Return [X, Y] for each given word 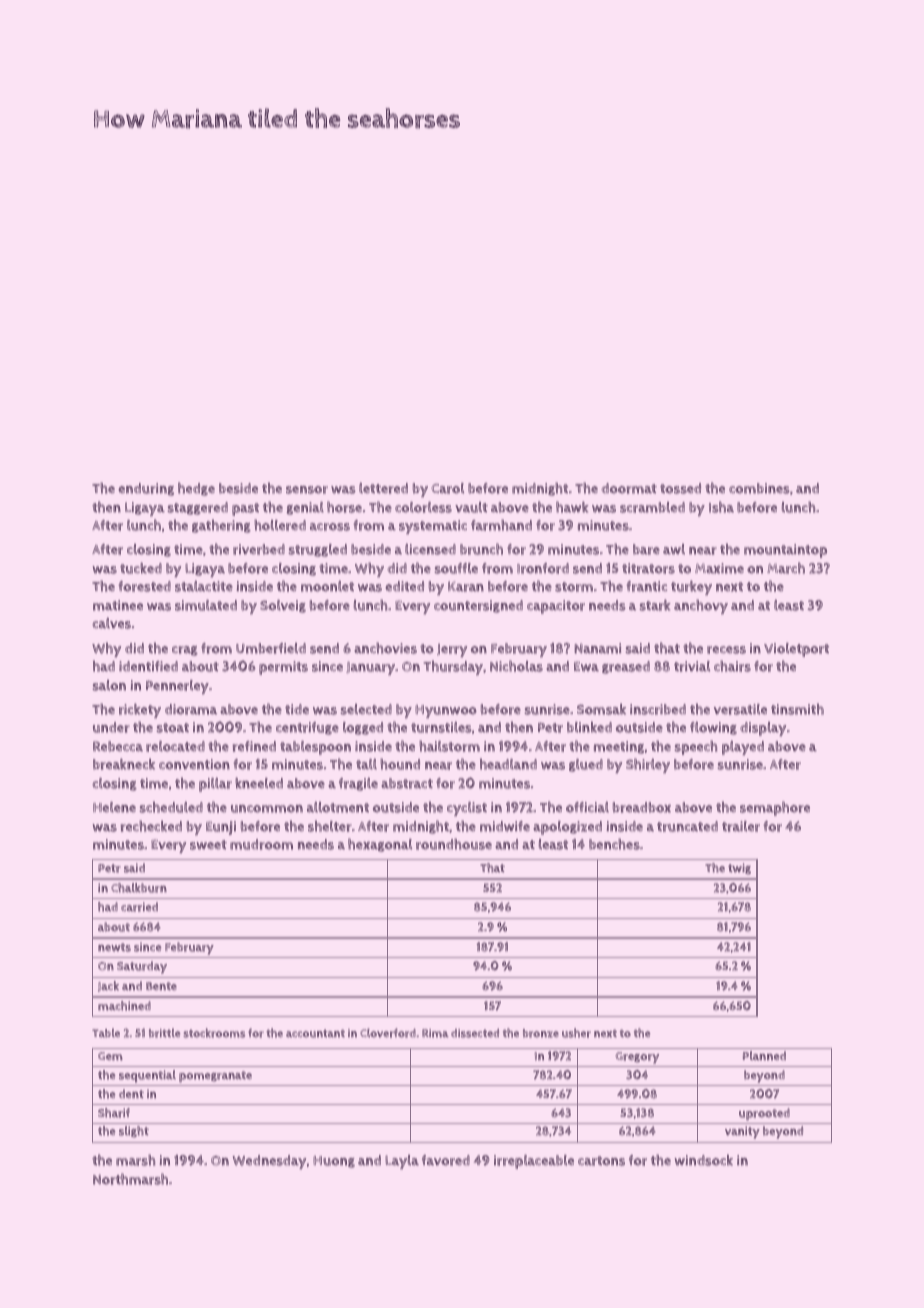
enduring [146, 489]
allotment [338, 807]
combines [759, 488]
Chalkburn [139, 888]
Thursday [453, 667]
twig [739, 869]
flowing [713, 728]
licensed [430, 549]
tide [297, 709]
